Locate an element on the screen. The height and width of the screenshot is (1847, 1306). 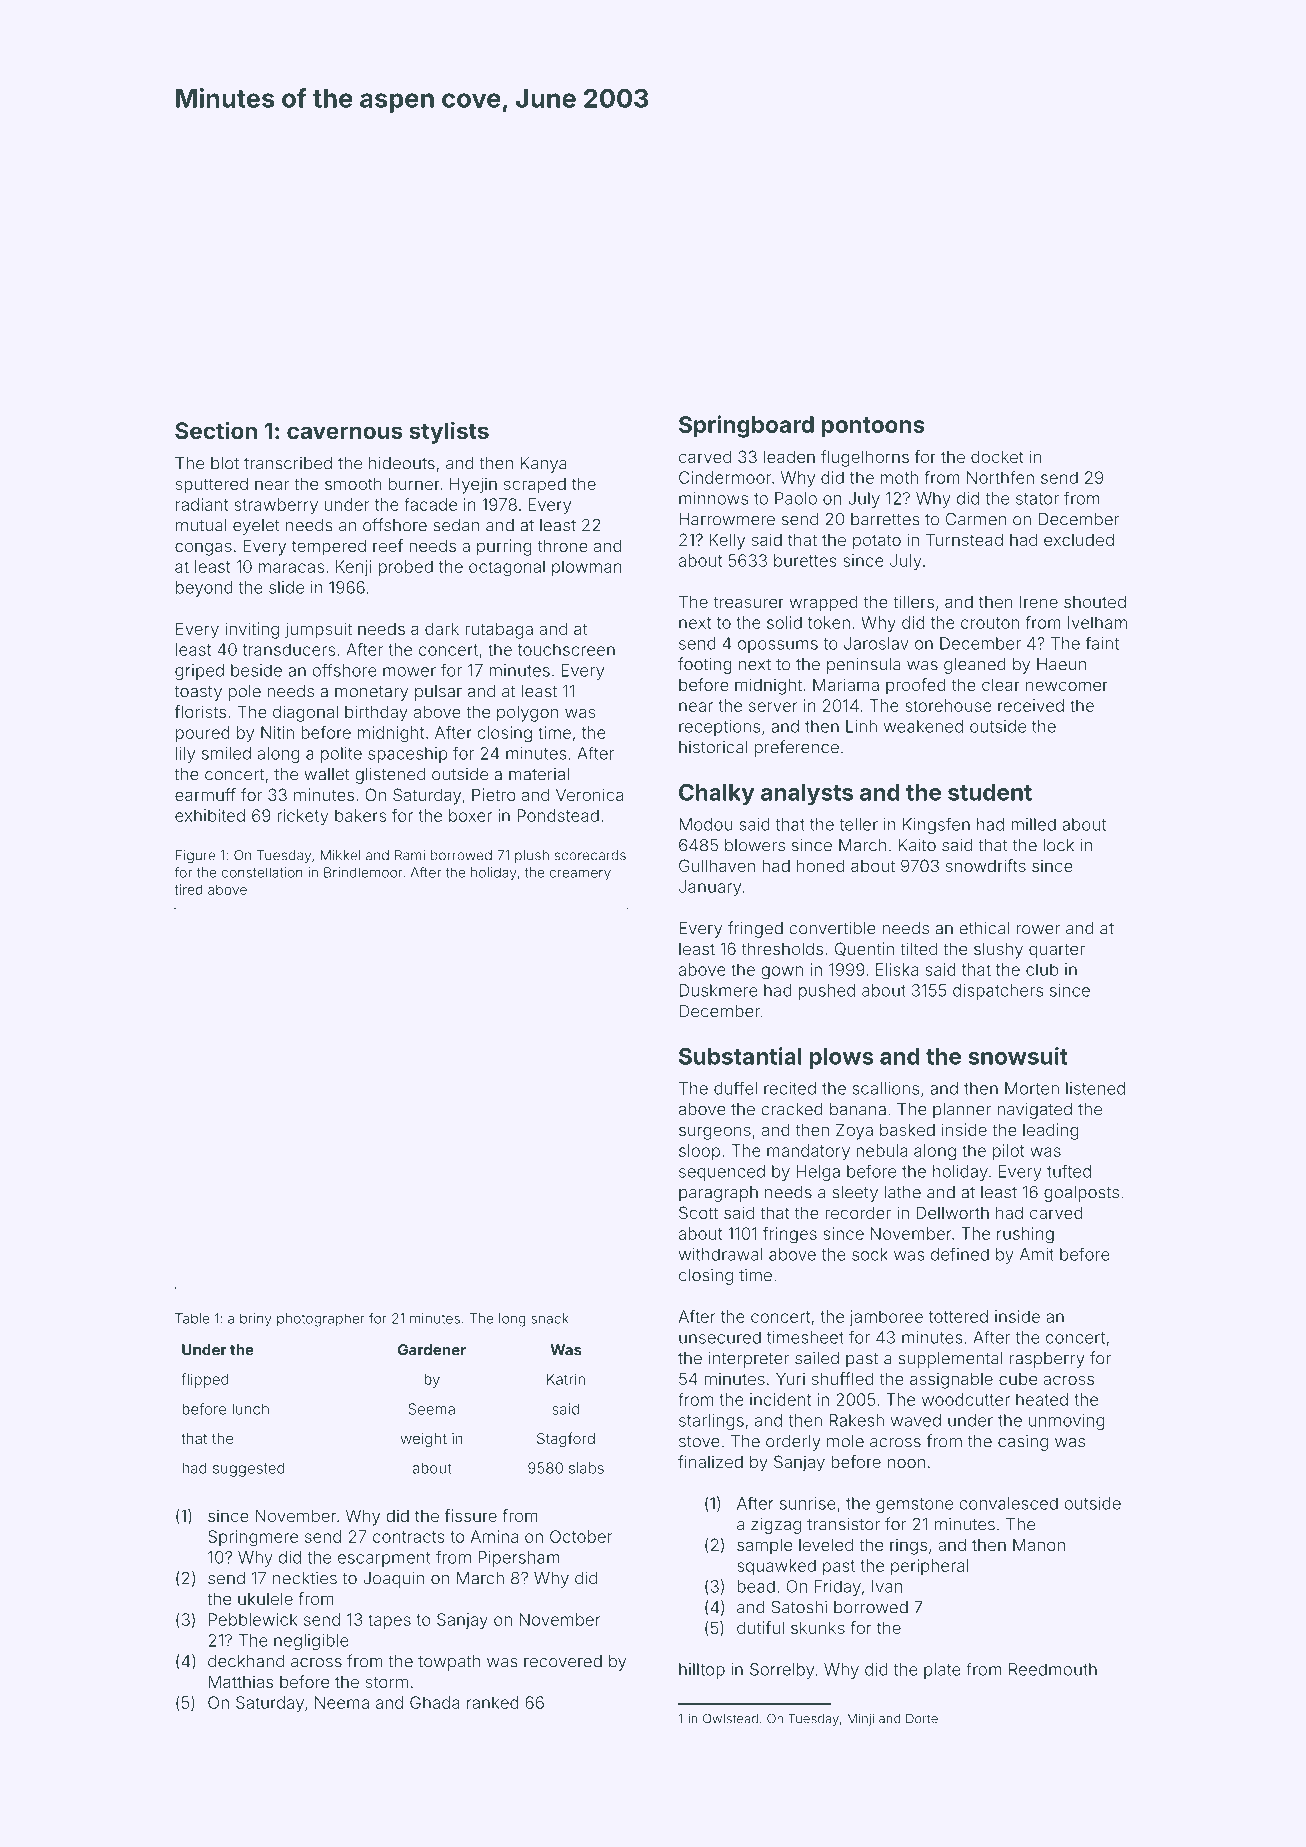
pontoons is located at coordinates (873, 427).
